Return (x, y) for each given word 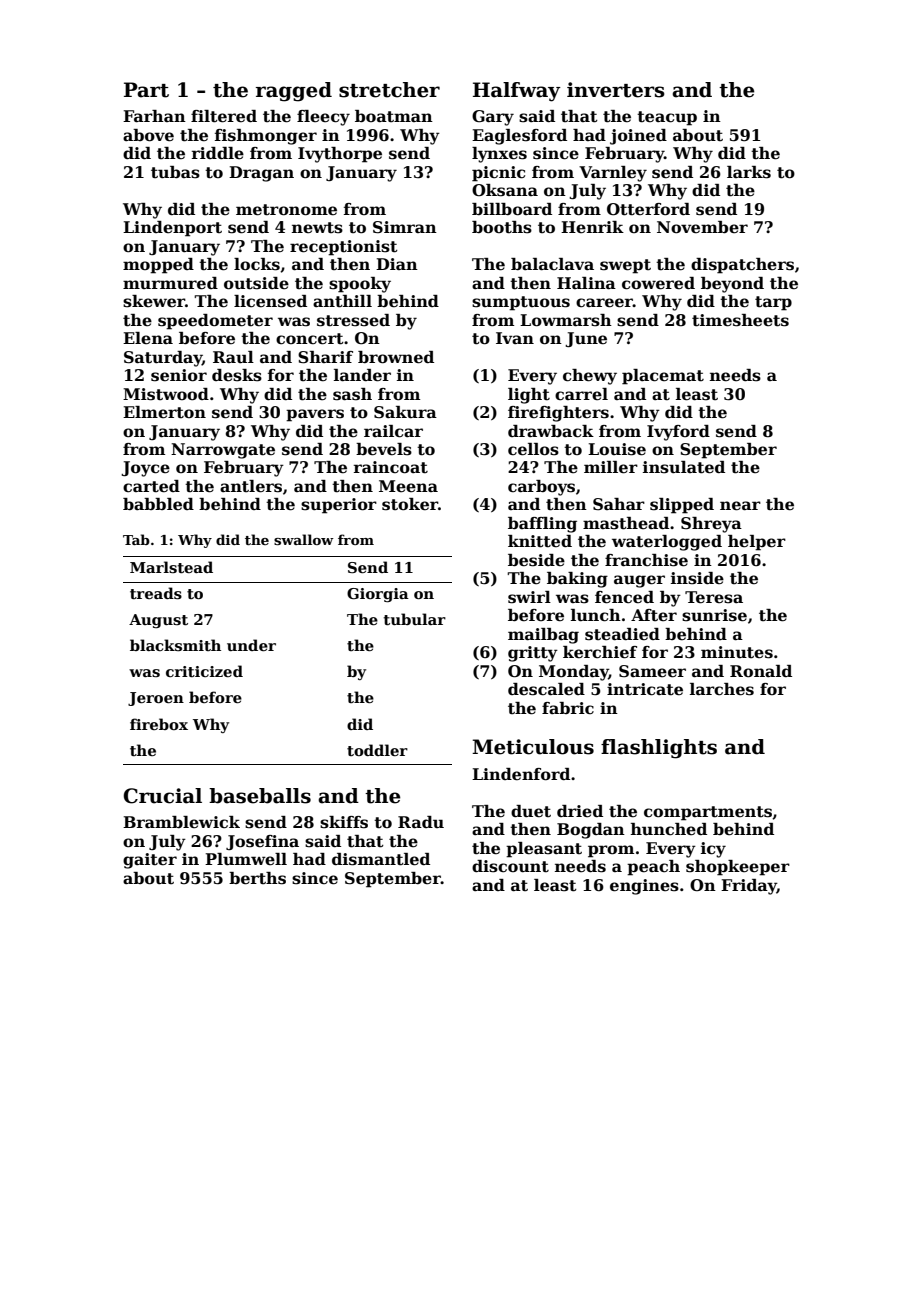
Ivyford (678, 433)
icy (713, 850)
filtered (224, 116)
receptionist (344, 248)
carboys (541, 488)
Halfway (517, 92)
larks (749, 172)
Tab (136, 539)
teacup (667, 118)
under (251, 645)
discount (510, 866)
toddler (377, 750)
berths (257, 878)
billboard (512, 209)
